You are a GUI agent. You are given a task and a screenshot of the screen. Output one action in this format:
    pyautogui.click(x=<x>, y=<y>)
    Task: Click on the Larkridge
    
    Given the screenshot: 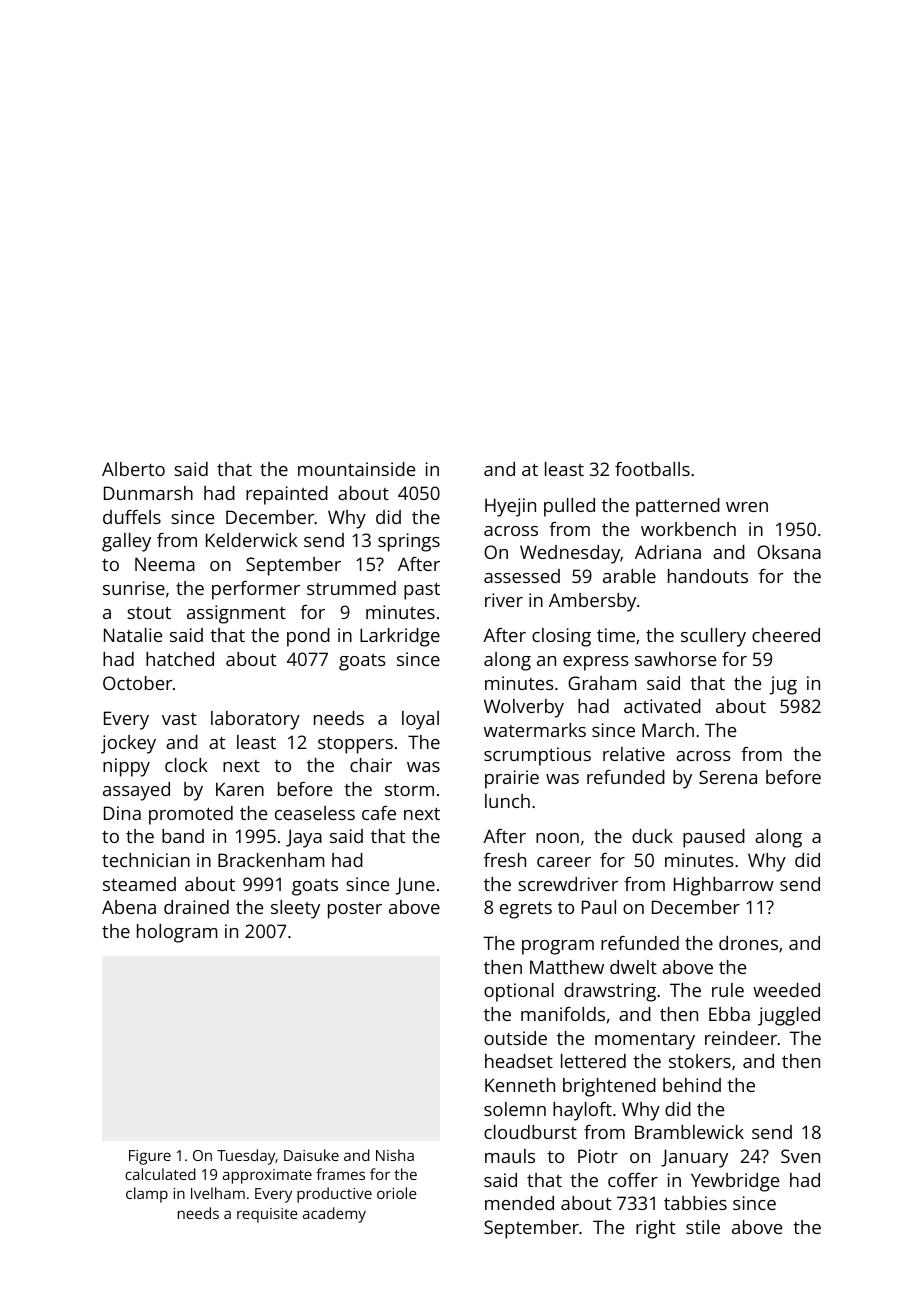 What is the action you would take?
    pyautogui.click(x=400, y=637)
